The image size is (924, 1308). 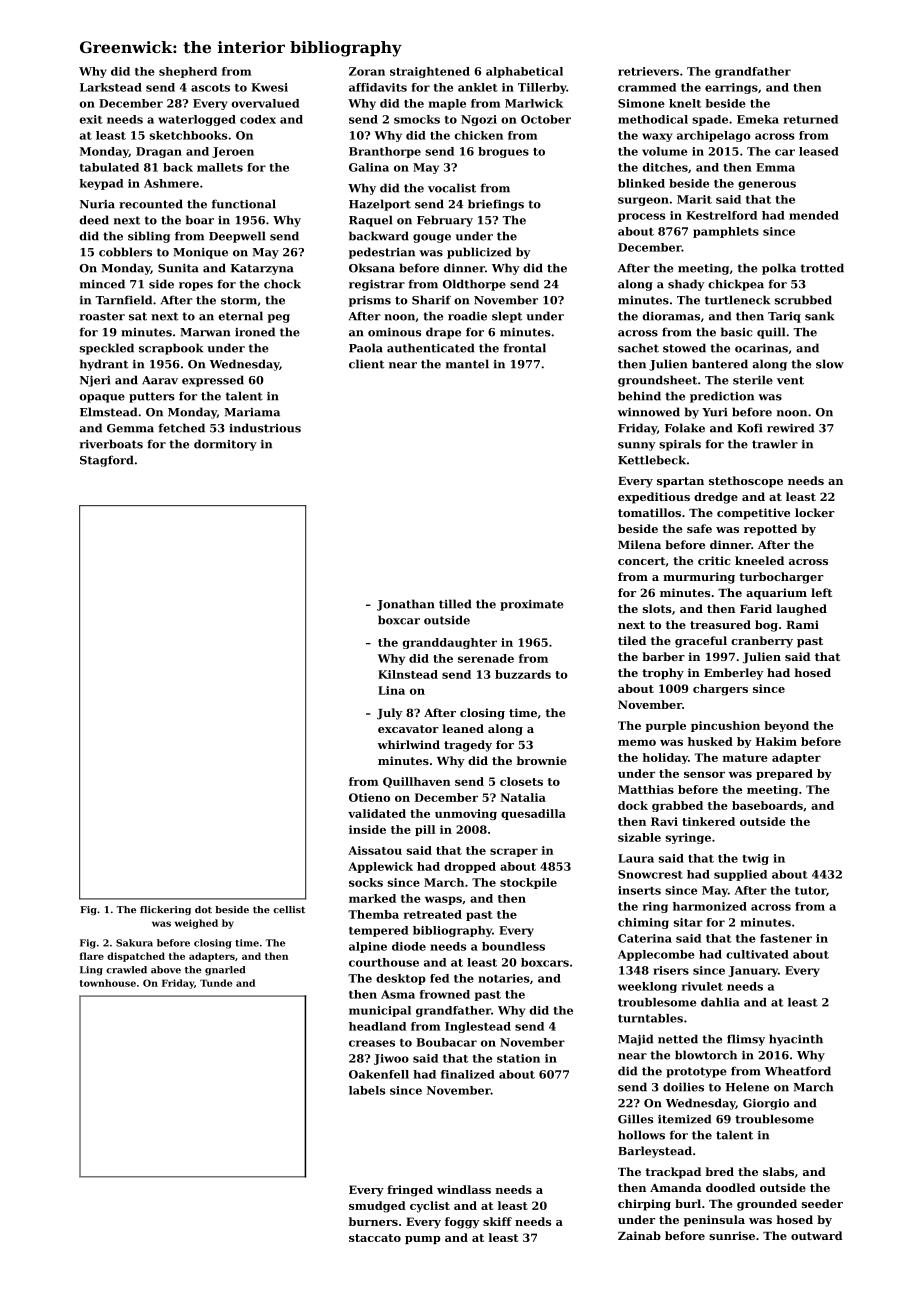 I want to click on tomatillos, so click(x=649, y=512).
